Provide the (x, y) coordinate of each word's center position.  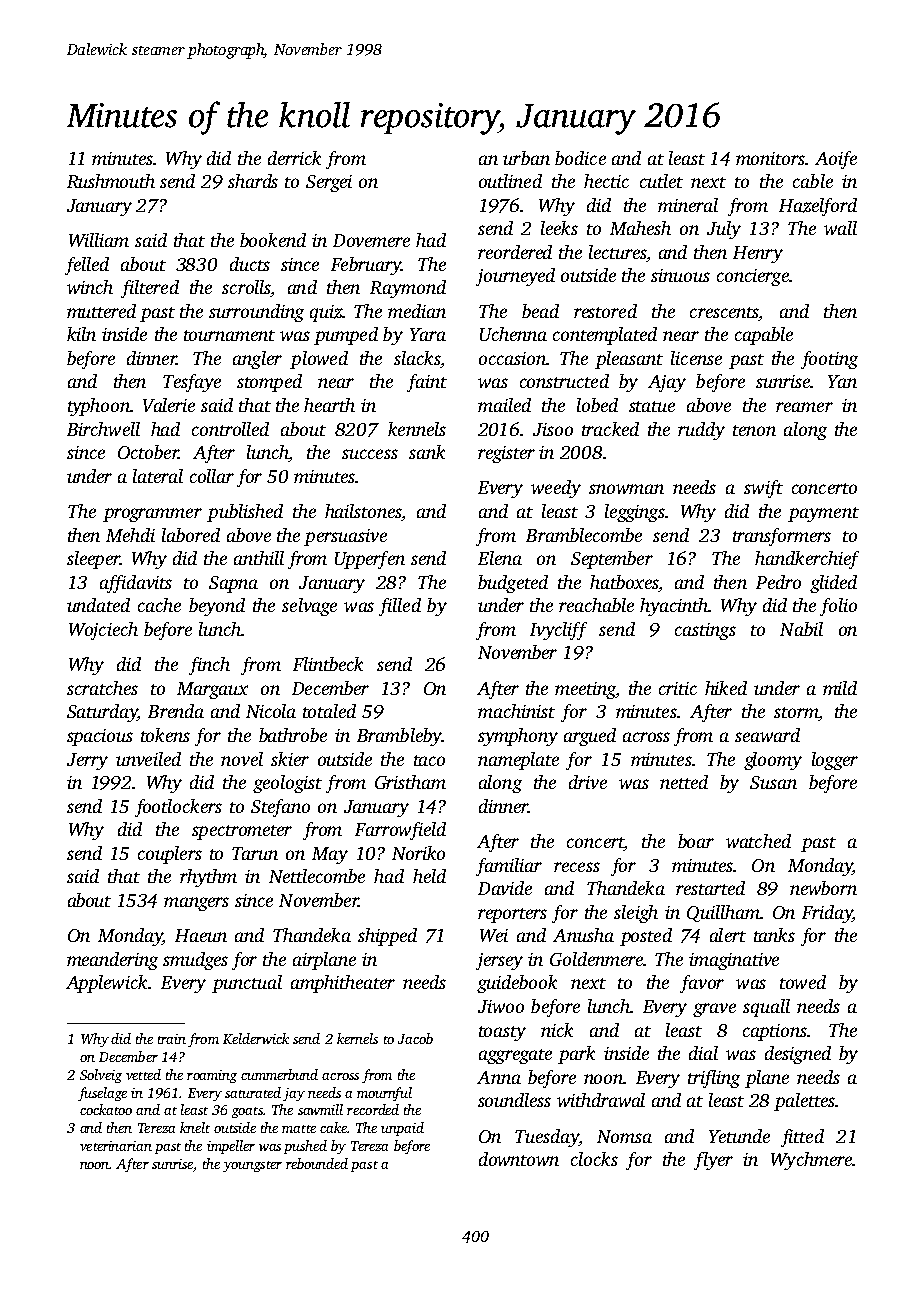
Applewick (106, 984)
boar (696, 841)
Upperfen (370, 560)
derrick (294, 158)
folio (838, 607)
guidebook (517, 984)
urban (526, 158)
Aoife (836, 160)
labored (191, 535)
